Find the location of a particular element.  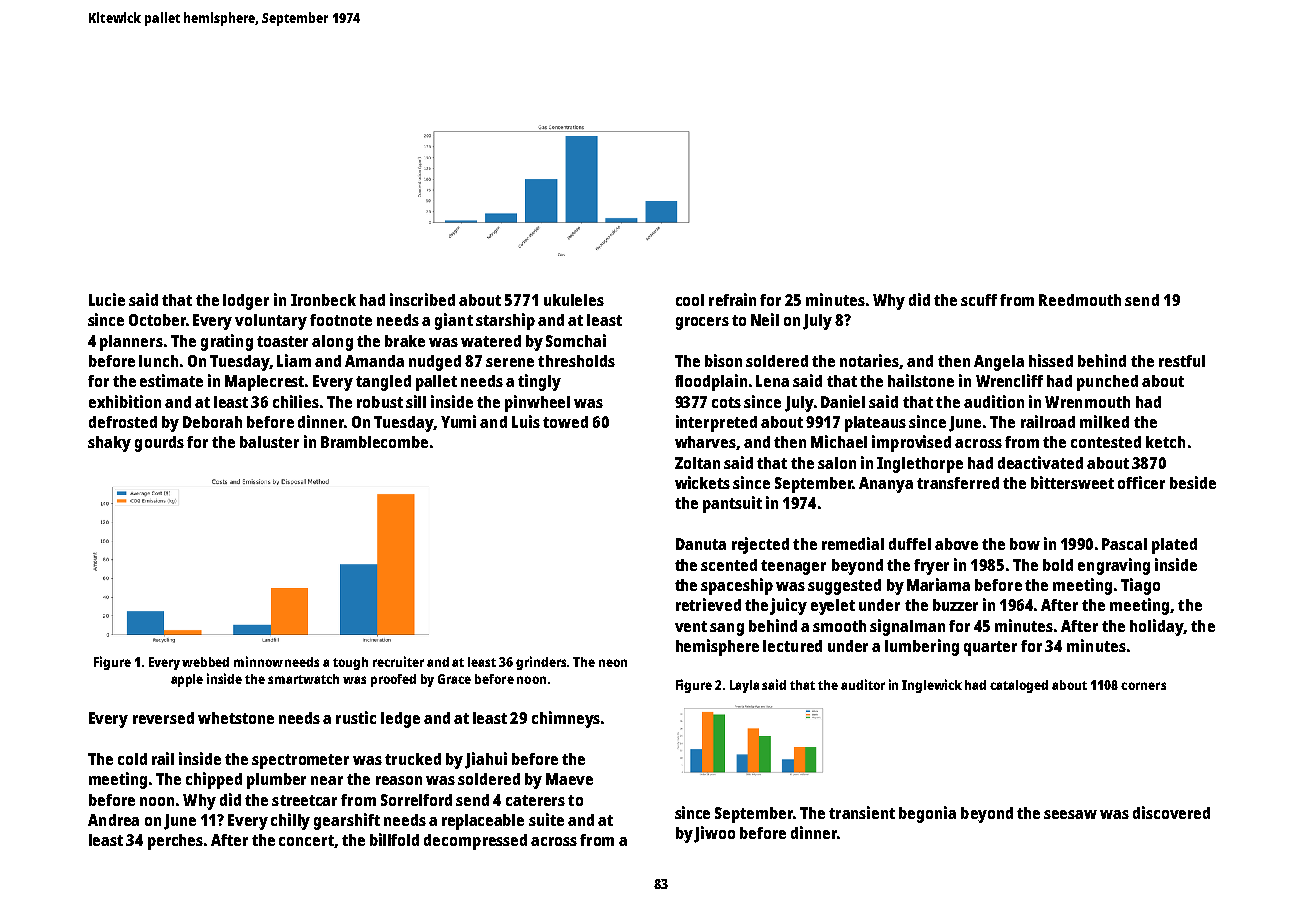

Deborah is located at coordinates (212, 422).
